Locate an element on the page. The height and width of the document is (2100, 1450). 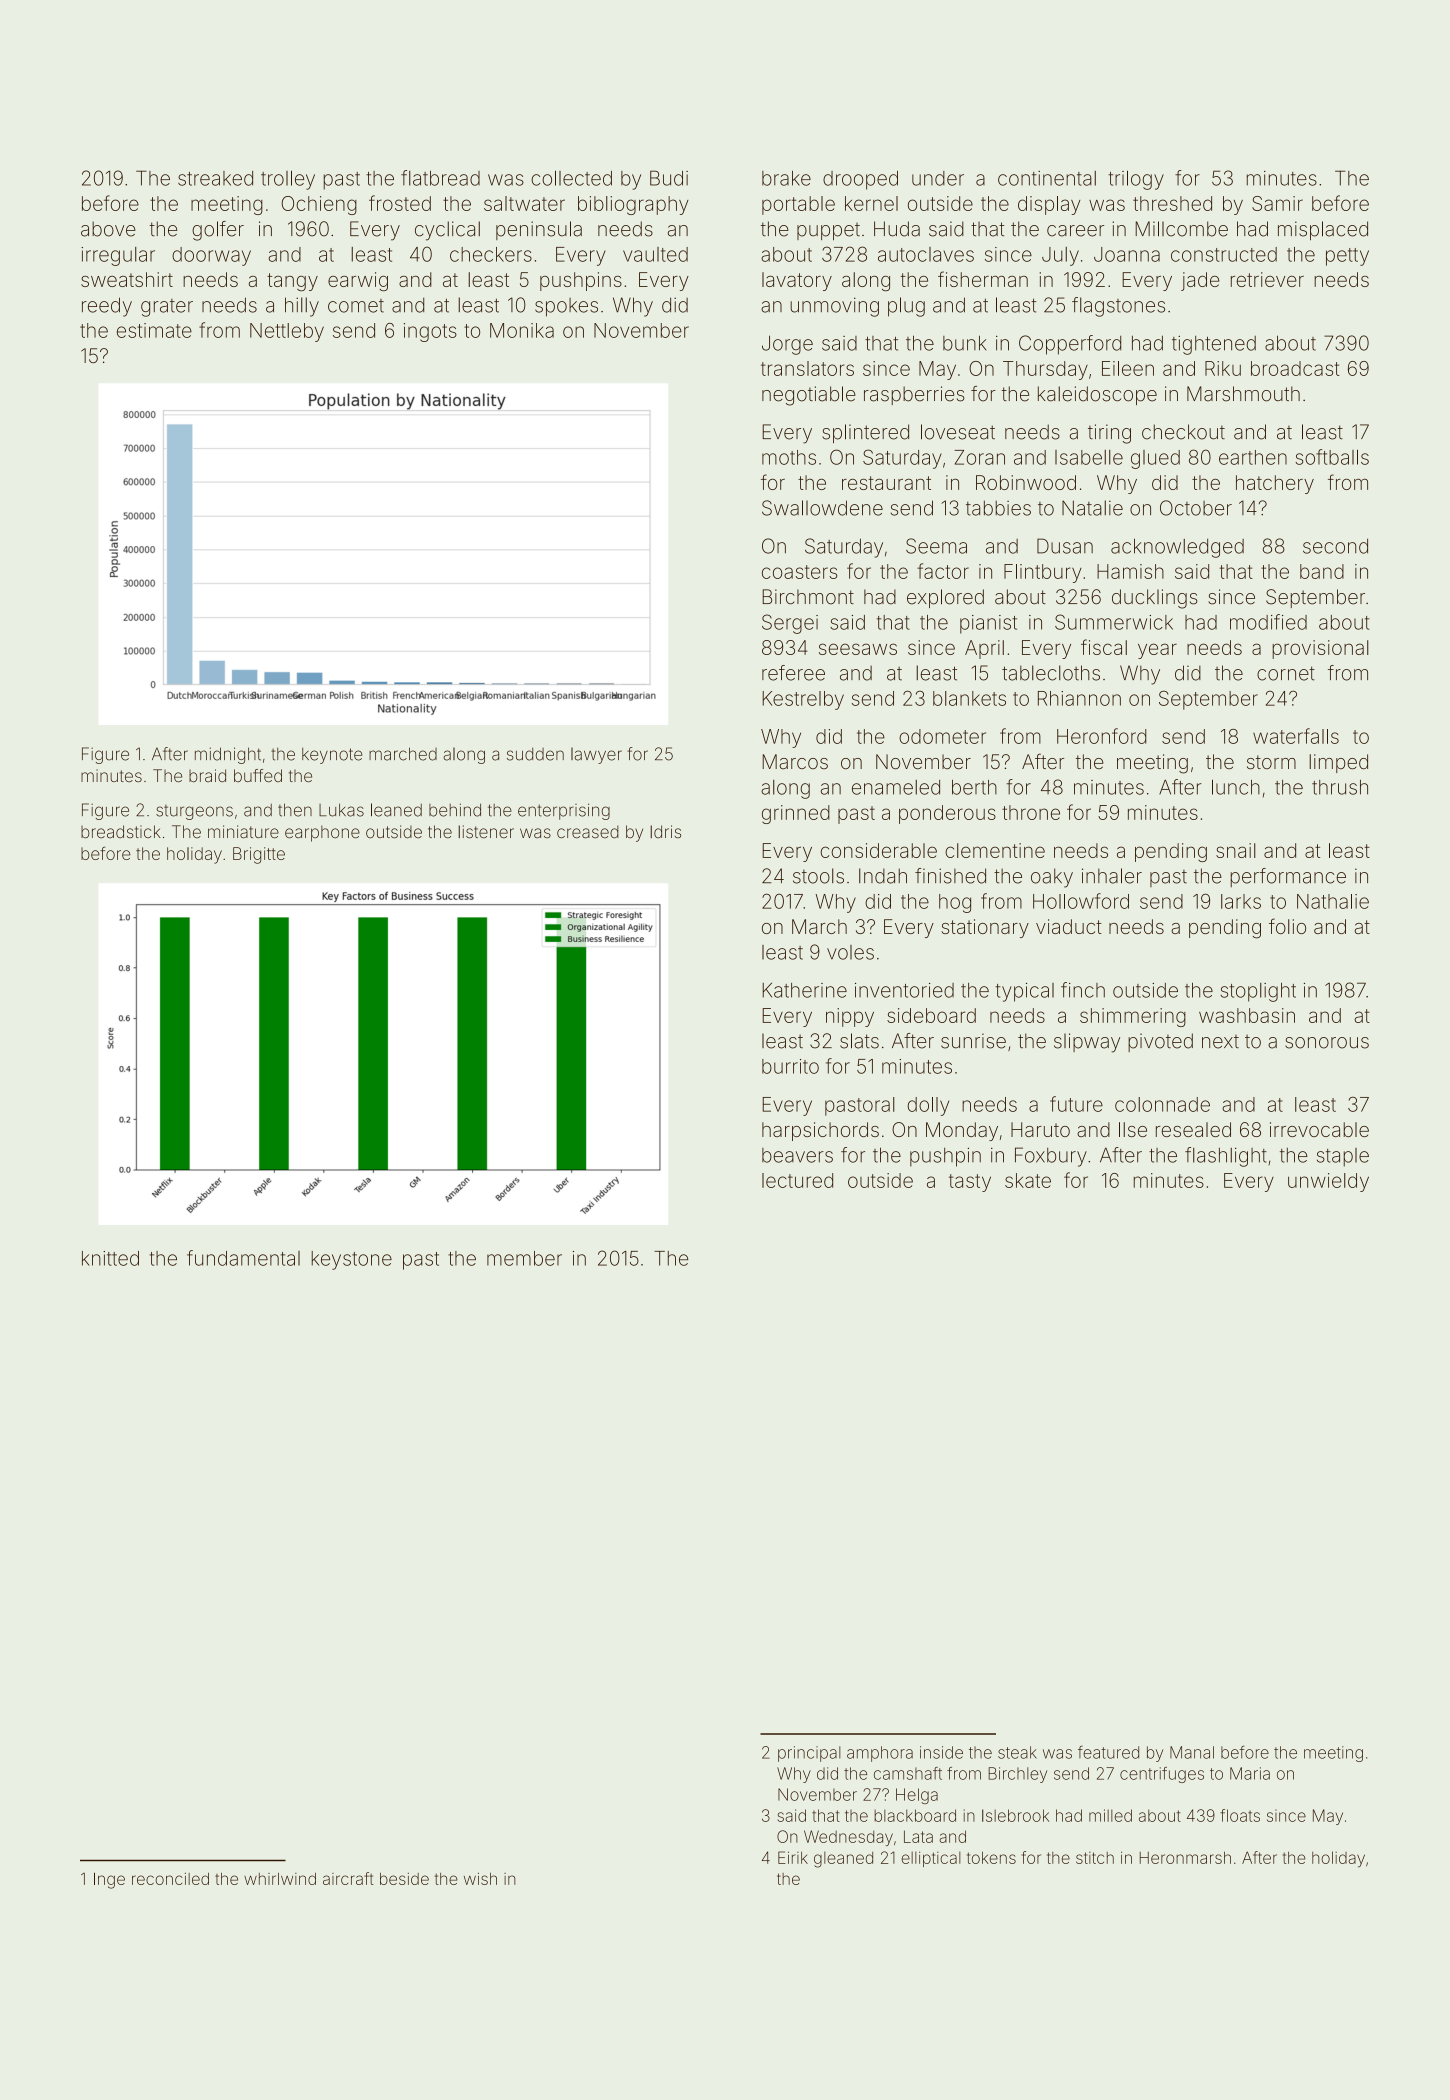
threshed is located at coordinates (1172, 203).
